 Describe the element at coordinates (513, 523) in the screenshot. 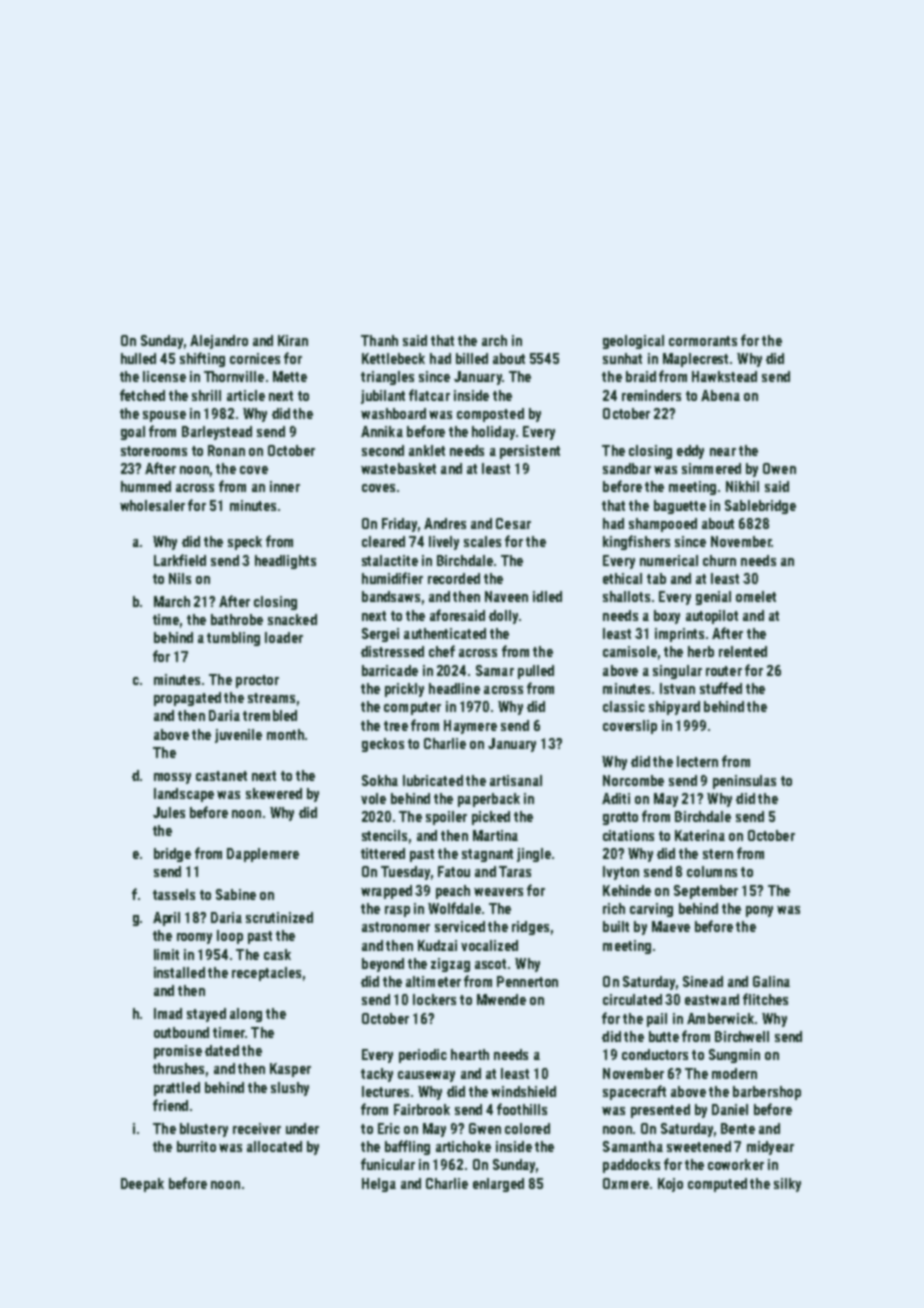

I see `Cesar` at that location.
